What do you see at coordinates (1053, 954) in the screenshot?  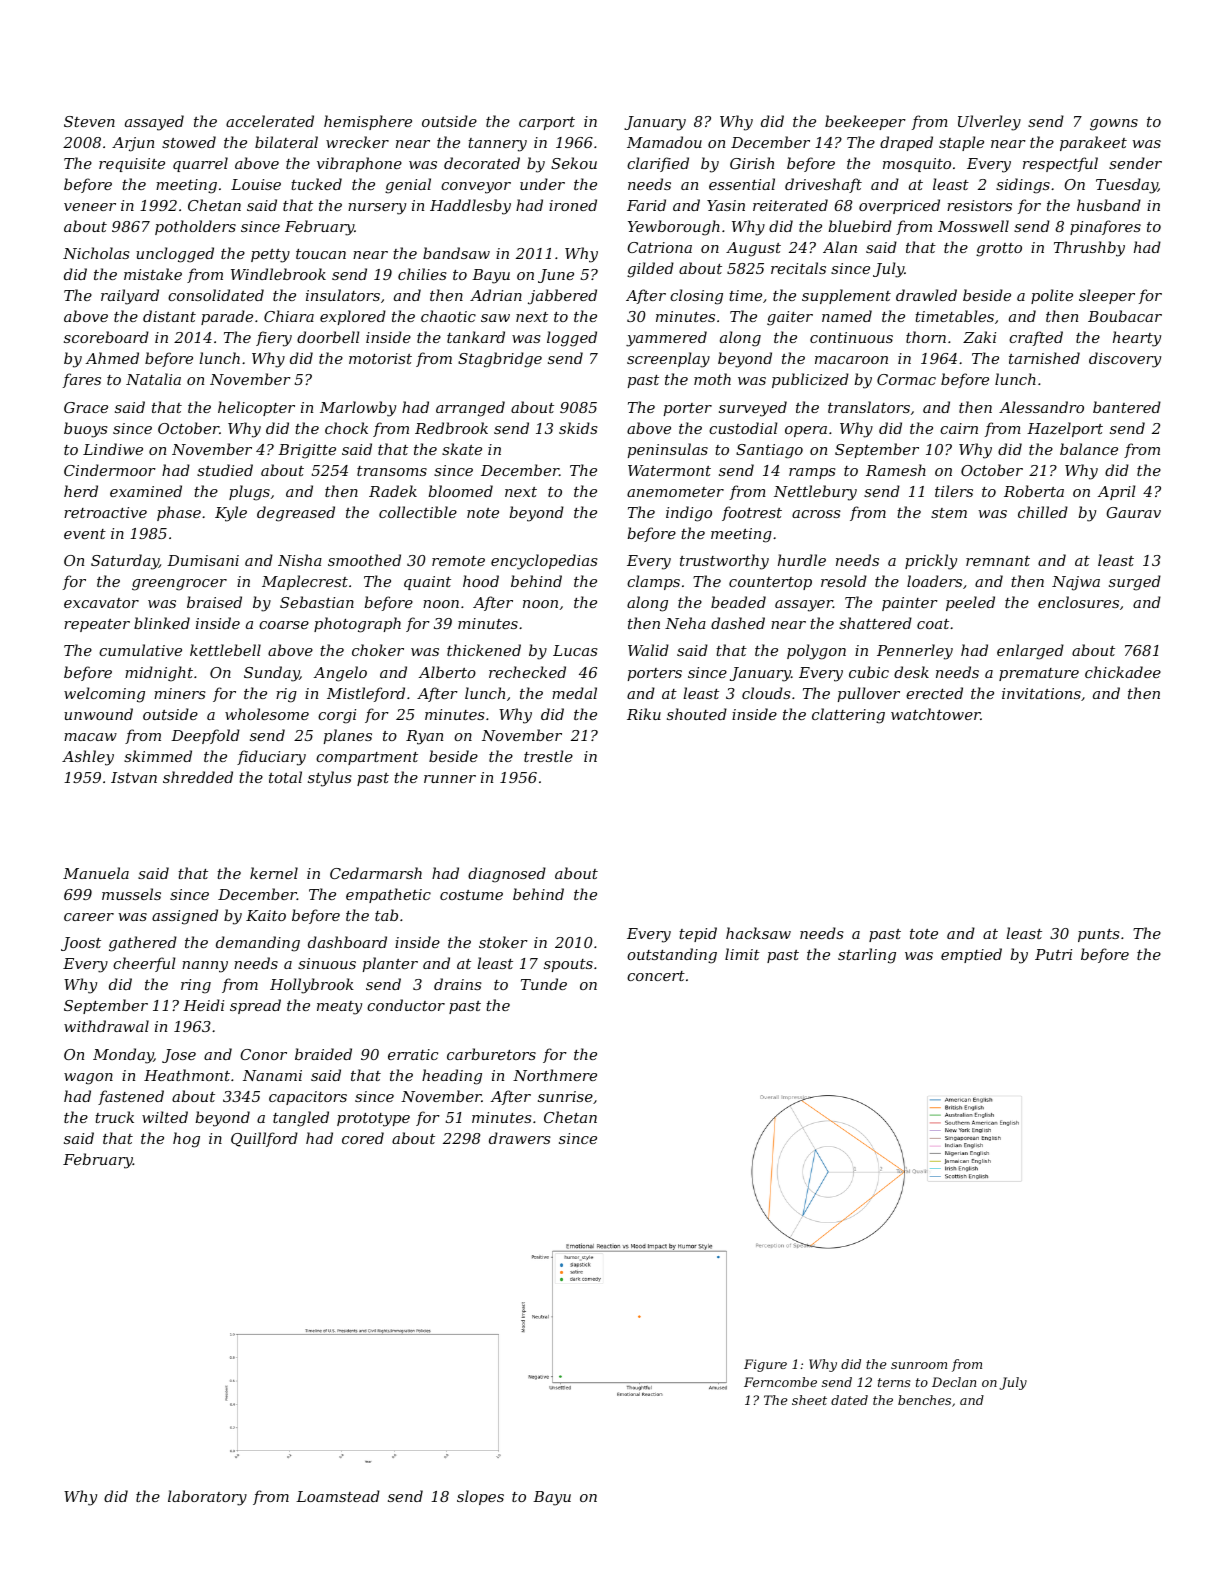 I see `Putri` at bounding box center [1053, 954].
